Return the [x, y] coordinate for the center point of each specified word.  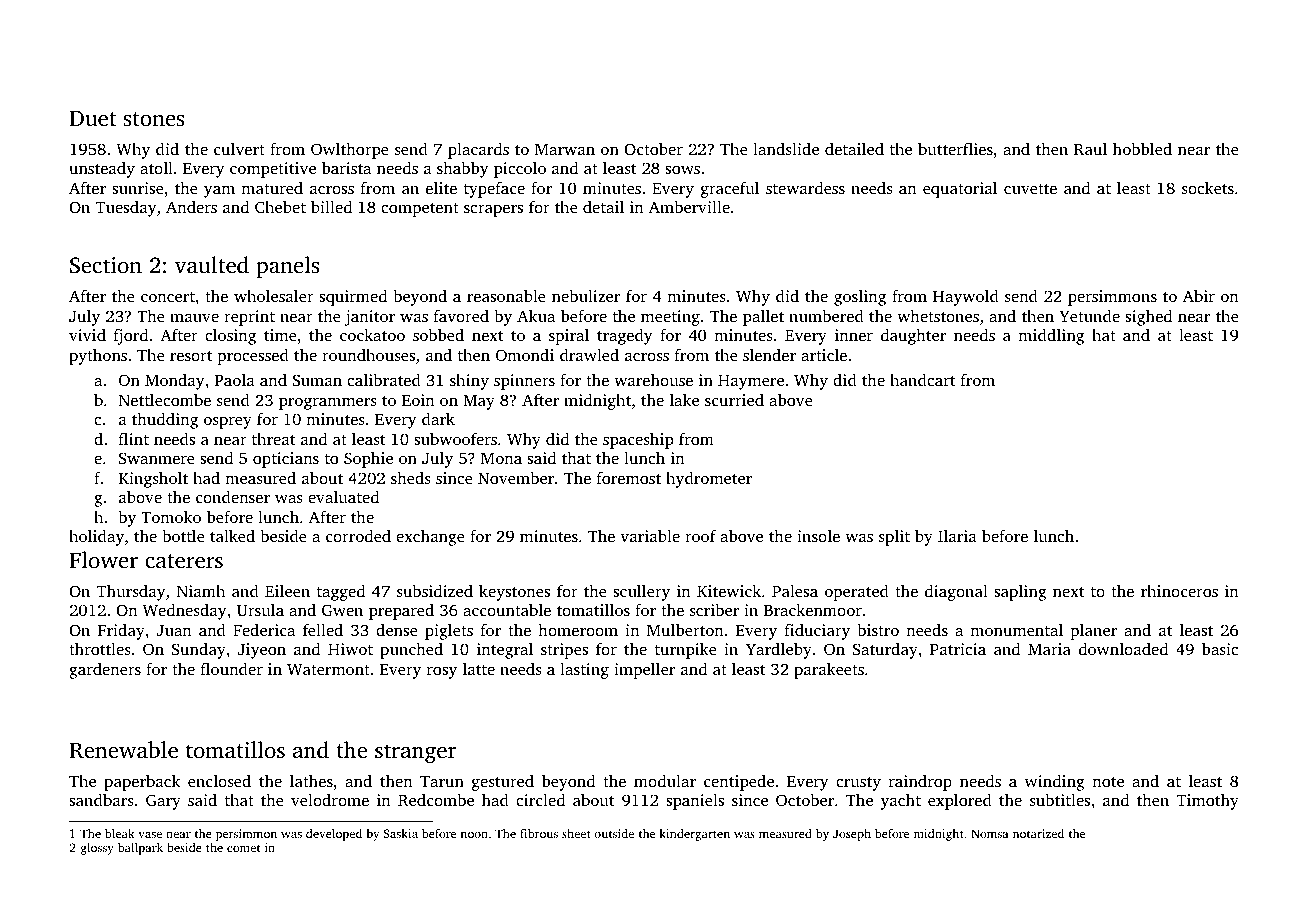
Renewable [123, 750]
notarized [1038, 833]
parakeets [829, 671]
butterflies [955, 148]
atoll [156, 168]
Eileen [287, 591]
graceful [730, 189]
